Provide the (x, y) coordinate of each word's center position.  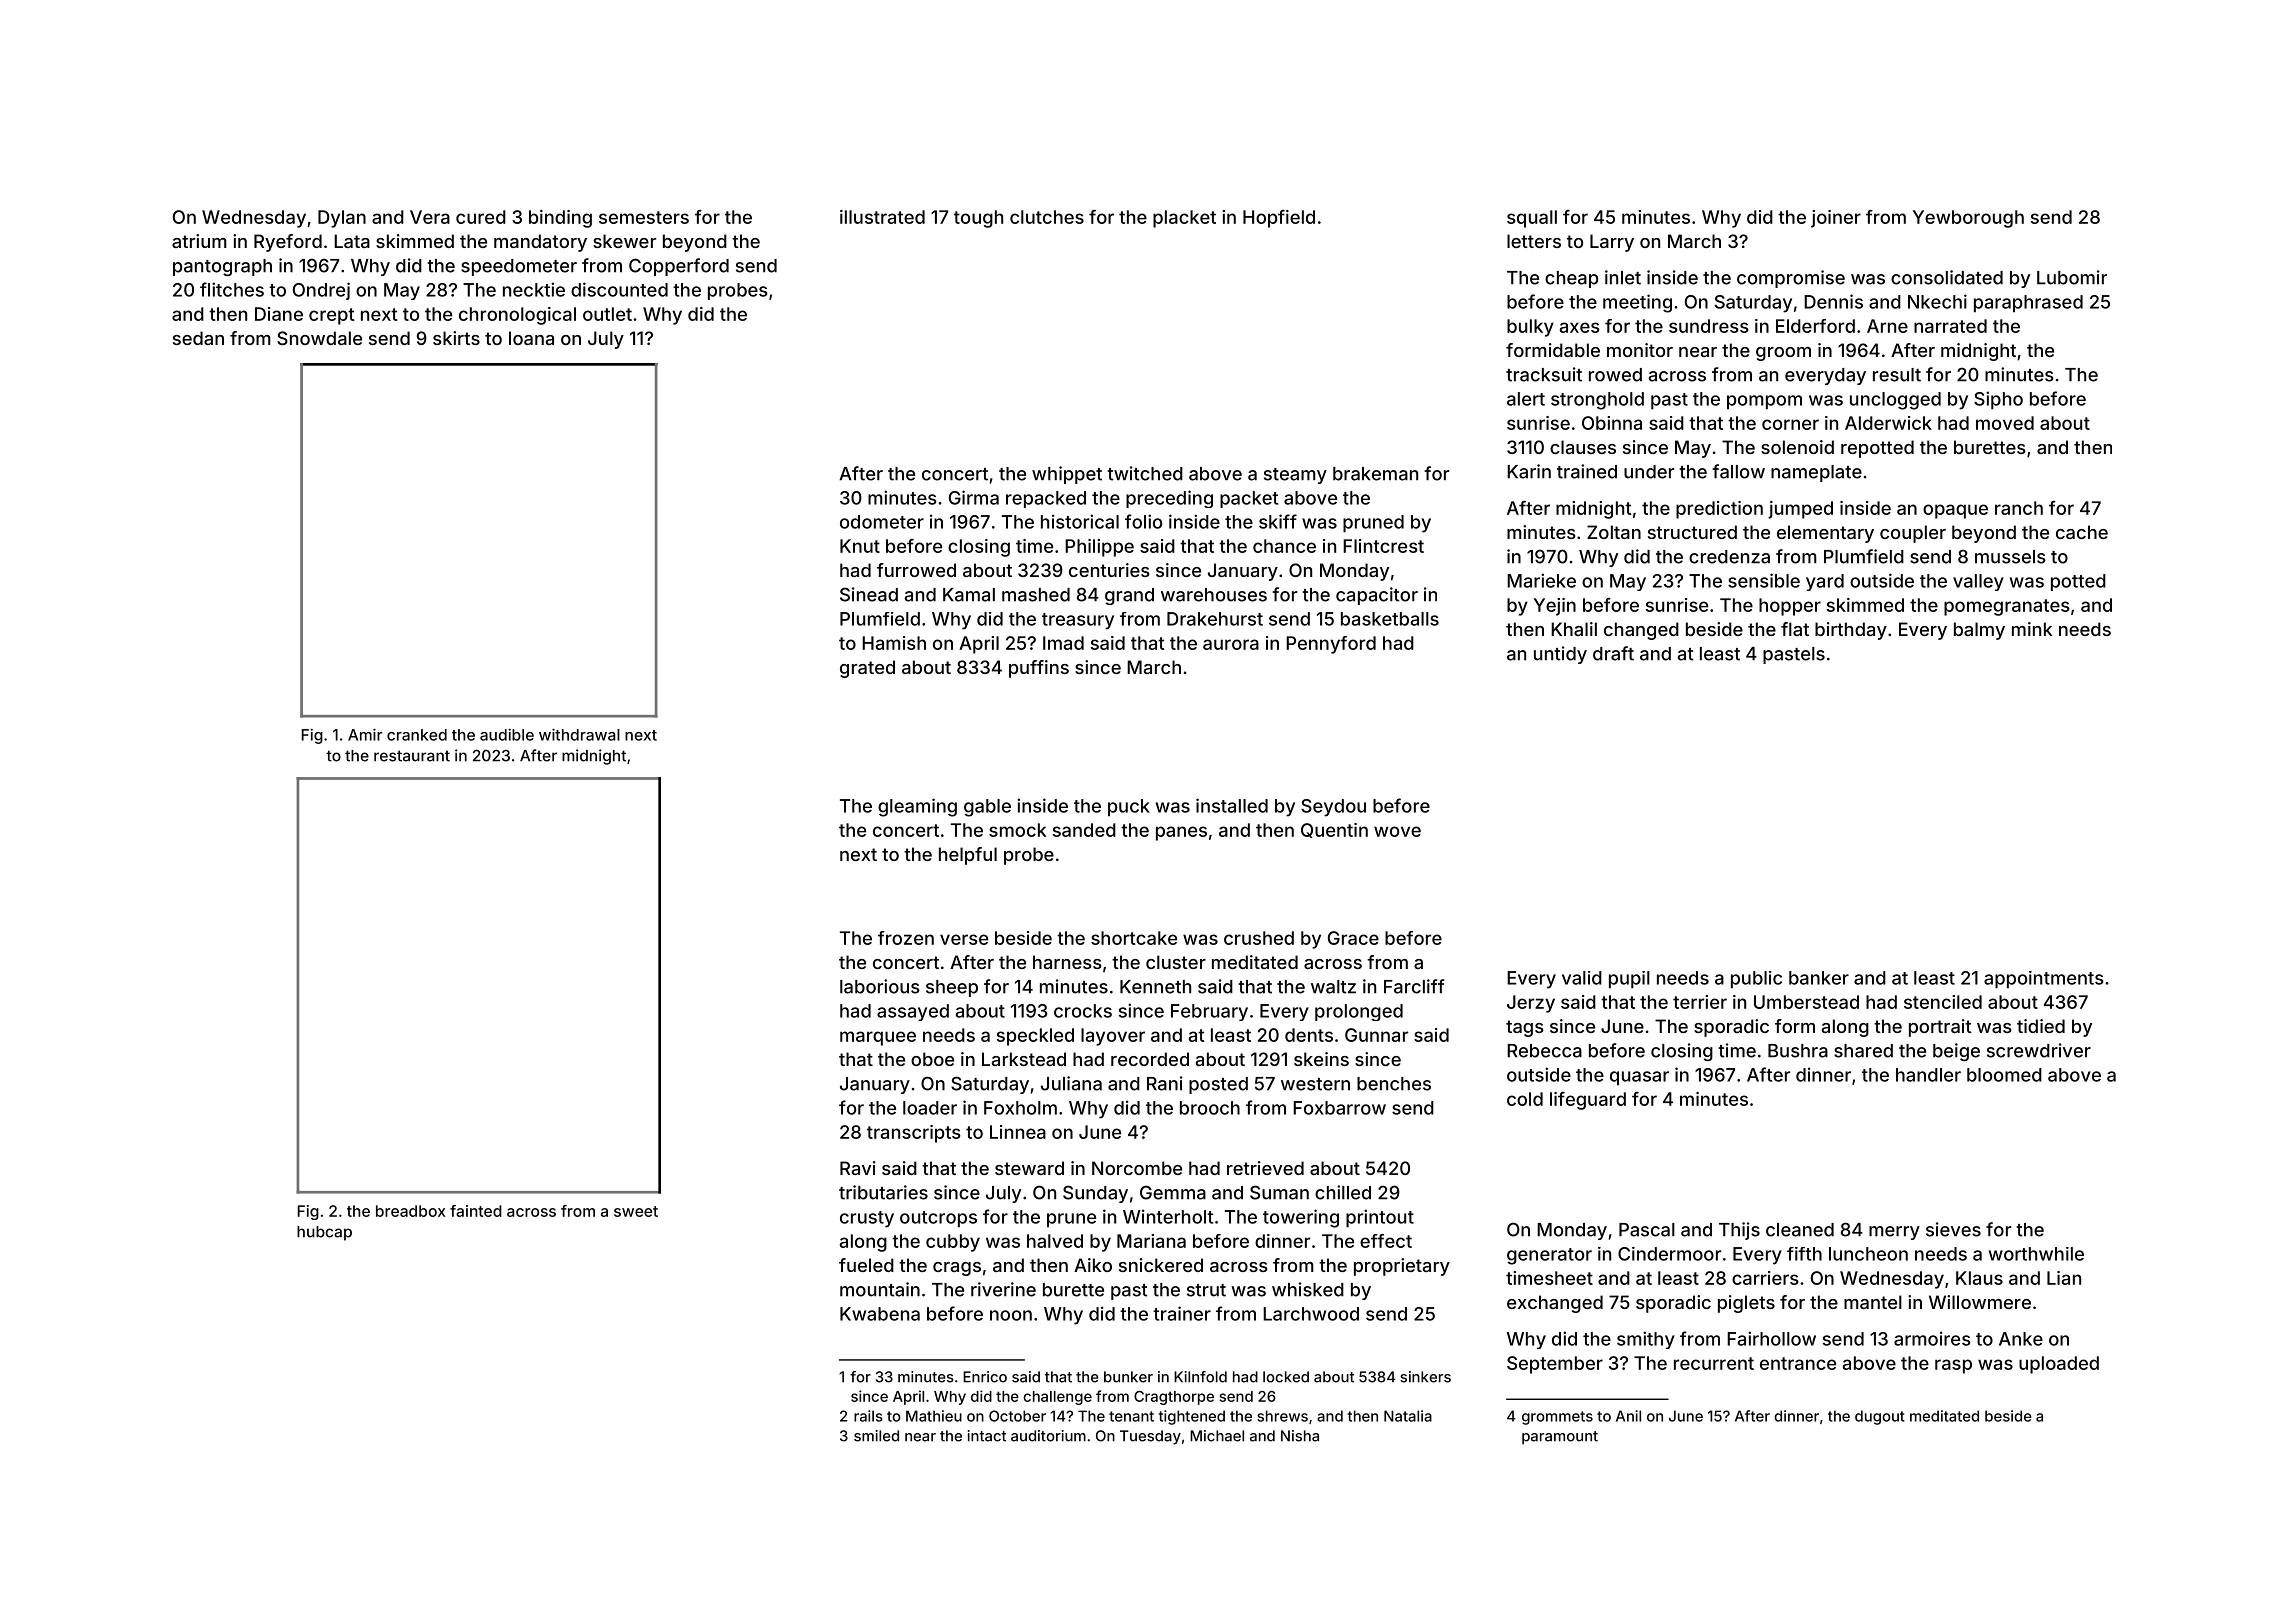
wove (1397, 831)
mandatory (540, 243)
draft (1613, 653)
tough (978, 219)
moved (2005, 423)
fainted (476, 1211)
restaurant (412, 756)
